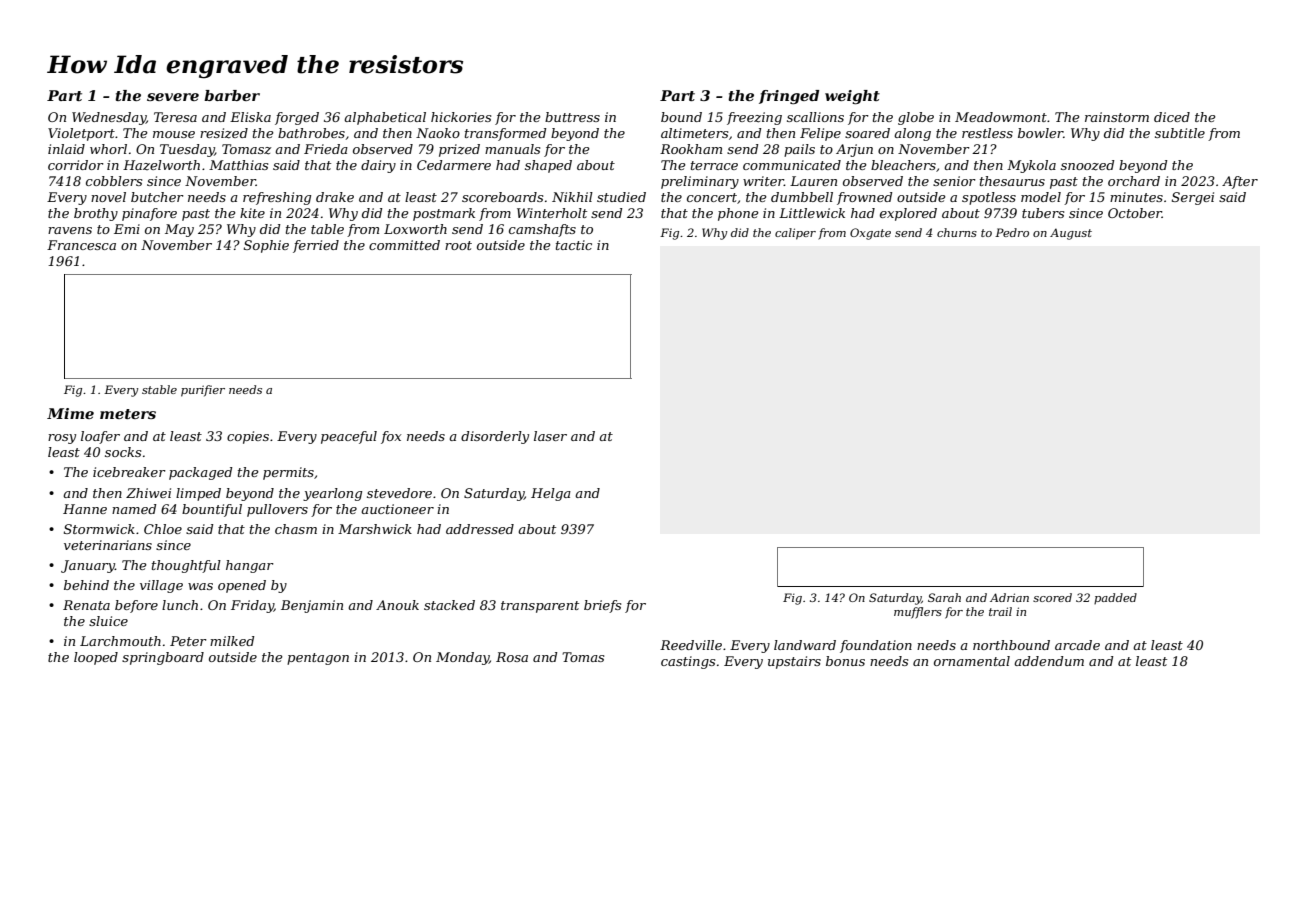 This screenshot has width=1308, height=924. What do you see at coordinates (81, 245) in the screenshot?
I see `Francesca` at bounding box center [81, 245].
